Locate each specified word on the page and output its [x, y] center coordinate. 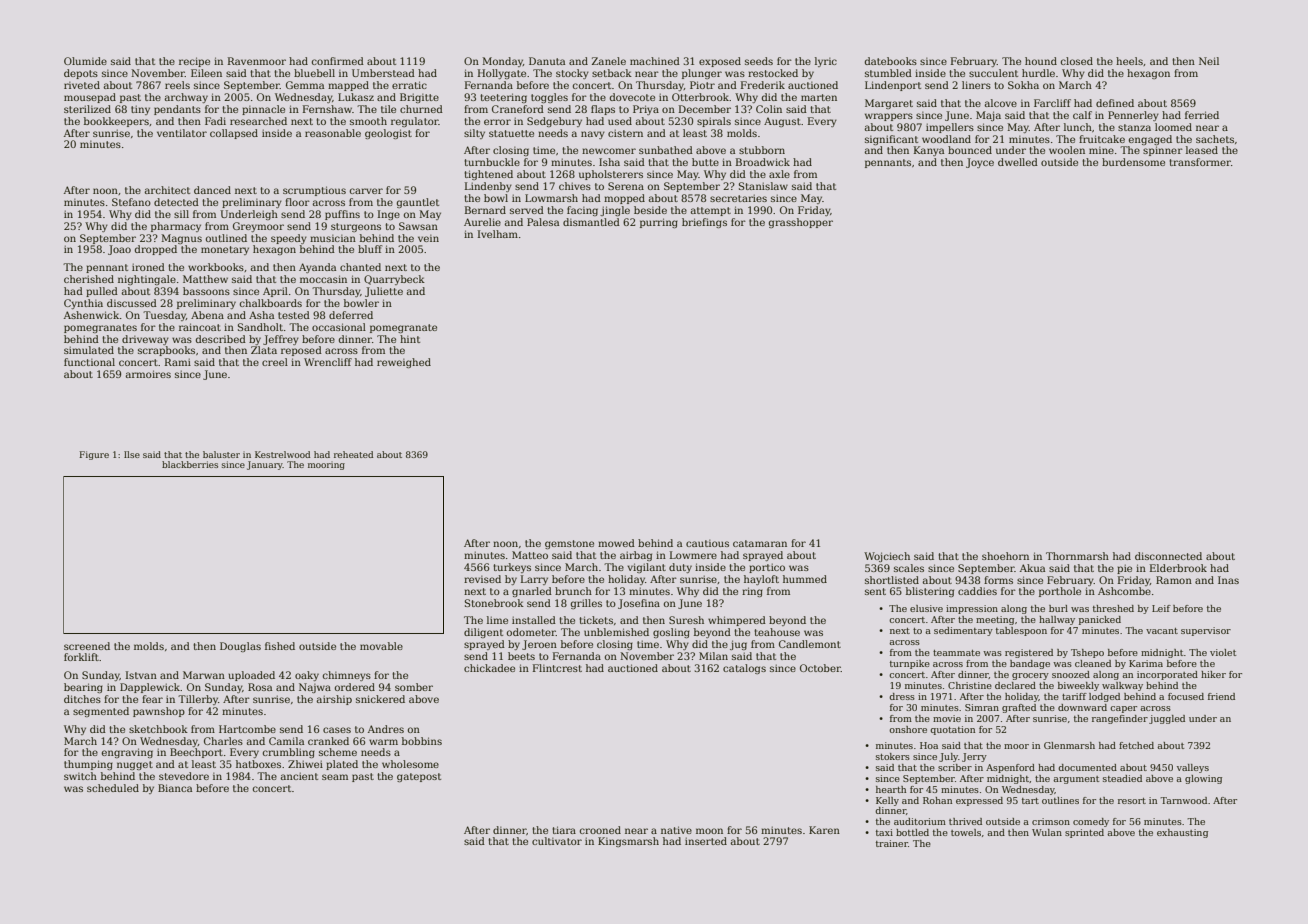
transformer [1200, 162]
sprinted [1084, 833]
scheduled [113, 788]
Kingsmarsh [628, 842]
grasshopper [801, 223]
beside [650, 210]
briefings [704, 223]
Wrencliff [328, 362]
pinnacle [263, 110]
